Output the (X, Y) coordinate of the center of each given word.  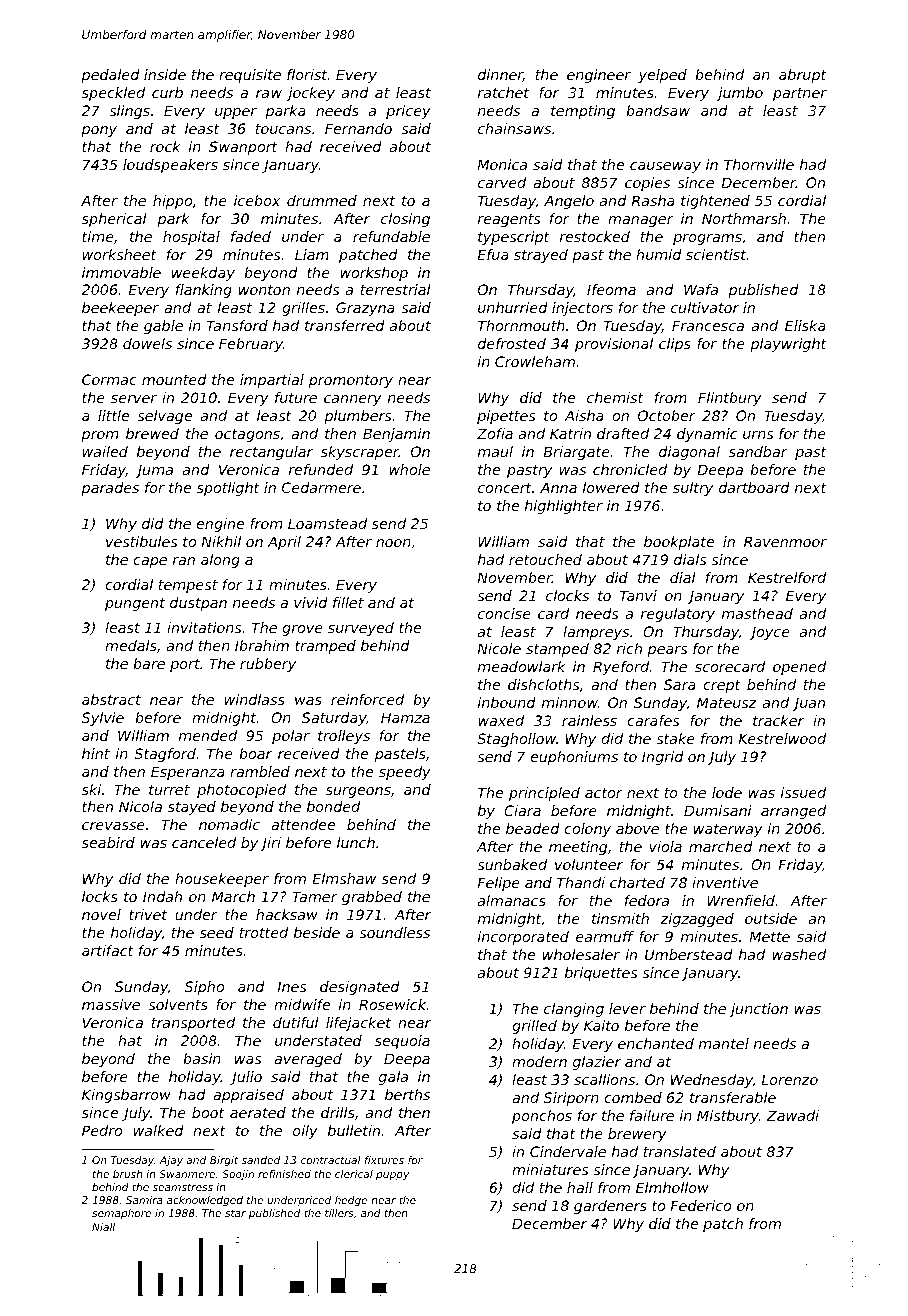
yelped (662, 76)
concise (504, 613)
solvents (178, 1004)
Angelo (569, 202)
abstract (111, 699)
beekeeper (120, 309)
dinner (500, 75)
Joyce (770, 633)
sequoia (402, 1042)
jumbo (740, 94)
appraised (248, 1096)
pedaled (110, 76)
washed (799, 954)
